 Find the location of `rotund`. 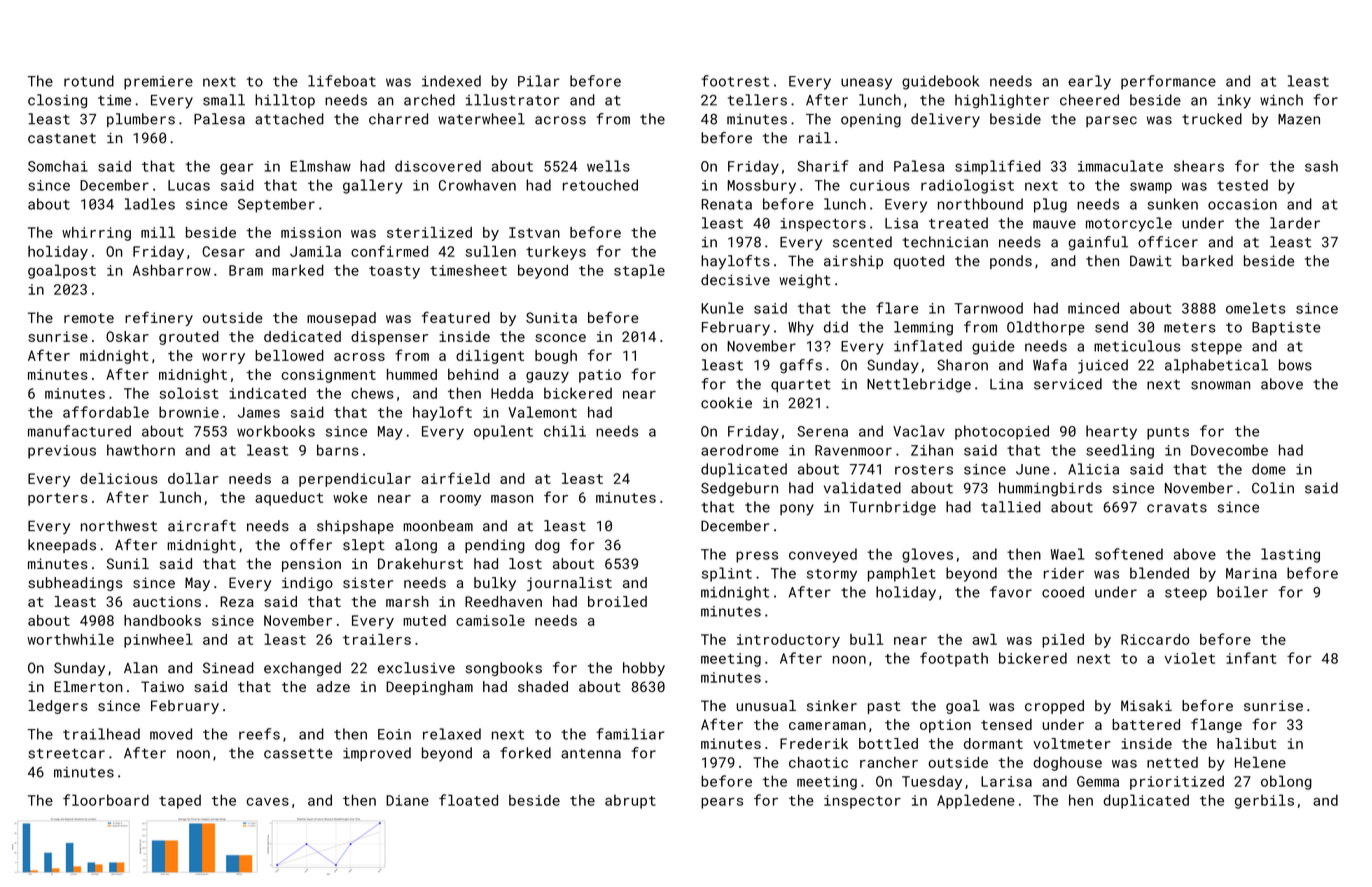

rotund is located at coordinates (89, 81).
